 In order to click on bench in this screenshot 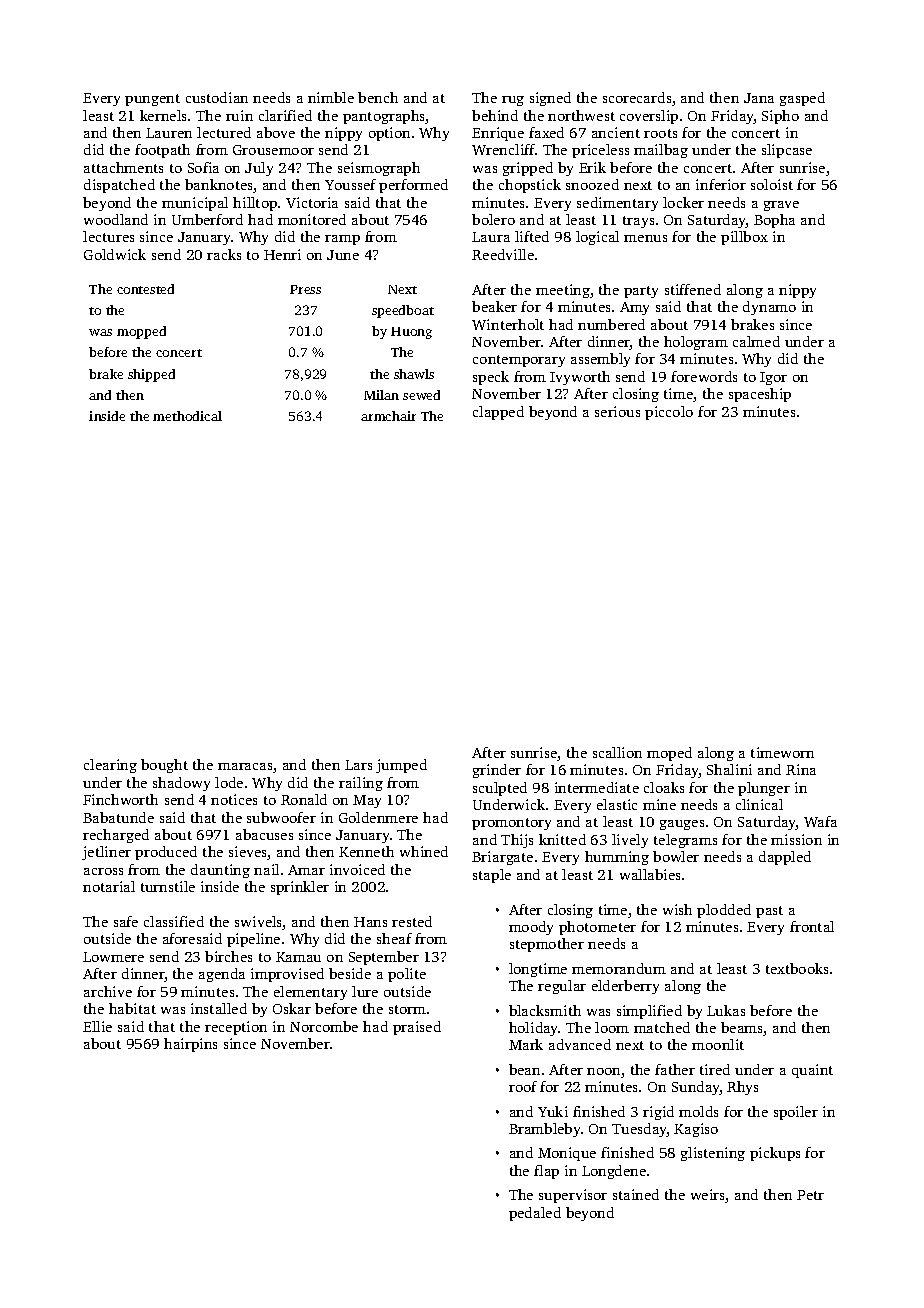, I will do `click(378, 97)`.
